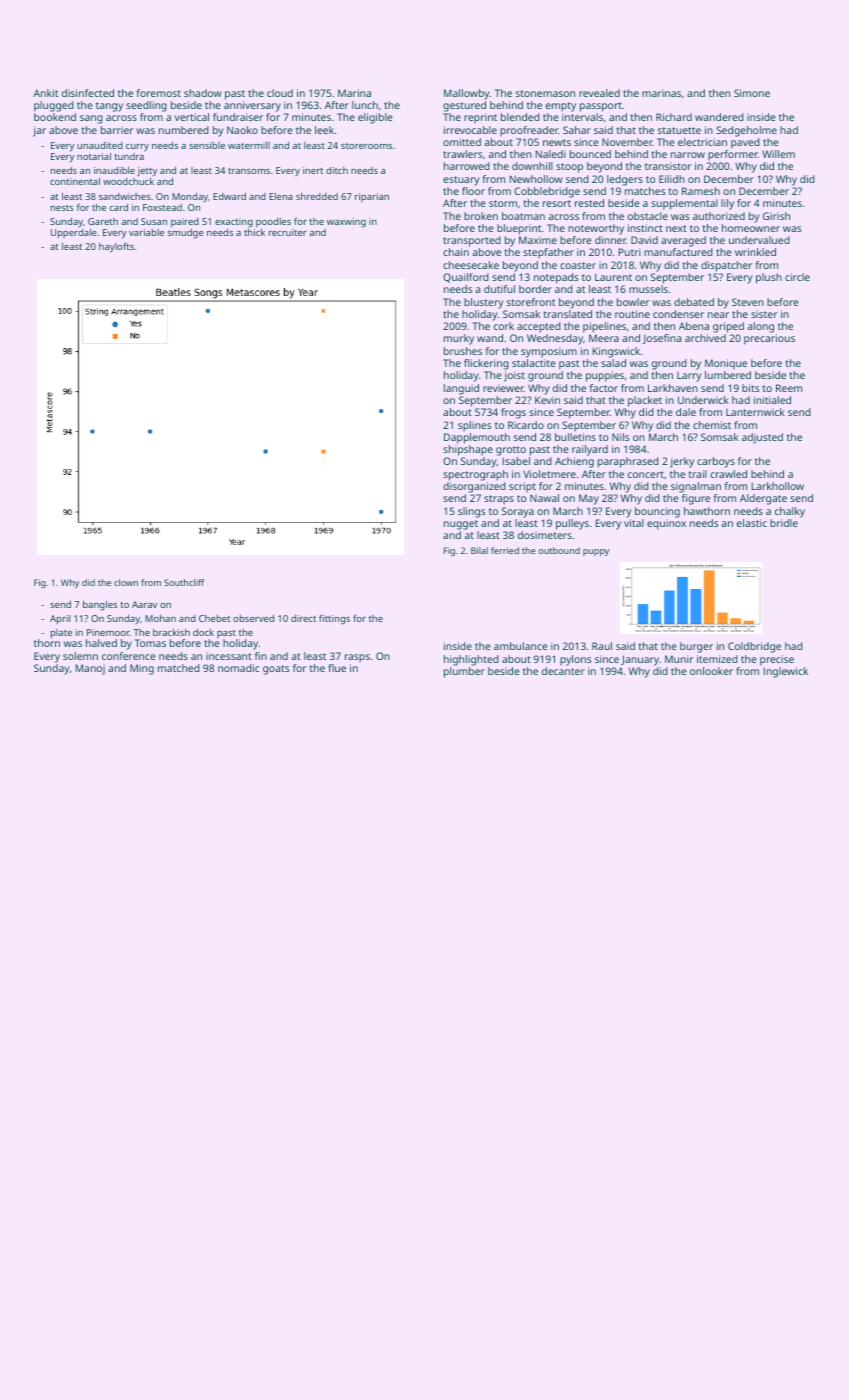 Image resolution: width=849 pixels, height=1400 pixels. I want to click on transistor, so click(668, 166).
